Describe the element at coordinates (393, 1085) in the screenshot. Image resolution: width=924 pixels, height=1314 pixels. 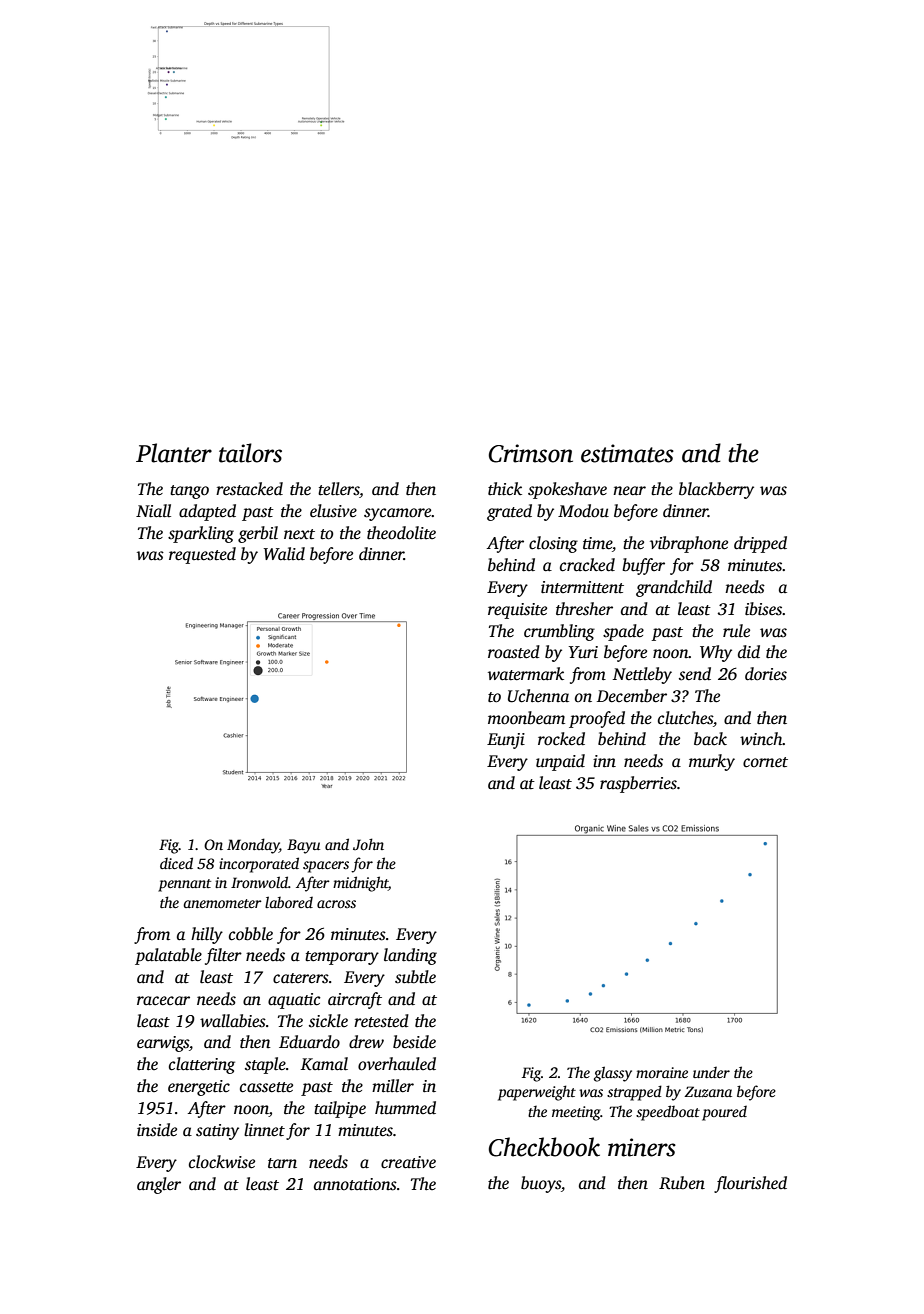
I see `miller` at that location.
